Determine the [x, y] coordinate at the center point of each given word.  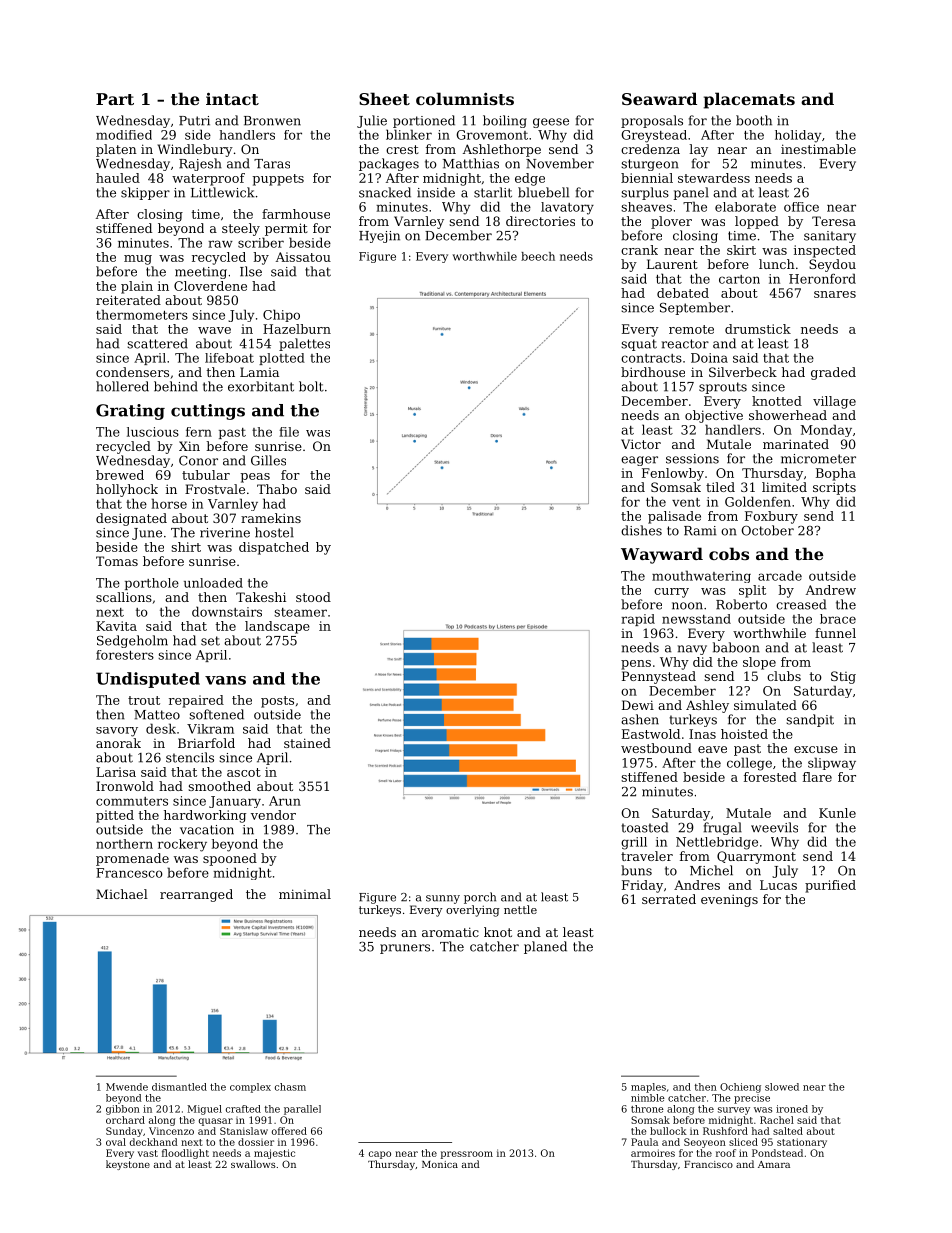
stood [313, 597]
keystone [128, 1165]
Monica [440, 1164]
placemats [749, 100]
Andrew [831, 590]
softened [216, 714]
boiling [505, 121]
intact [232, 99]
